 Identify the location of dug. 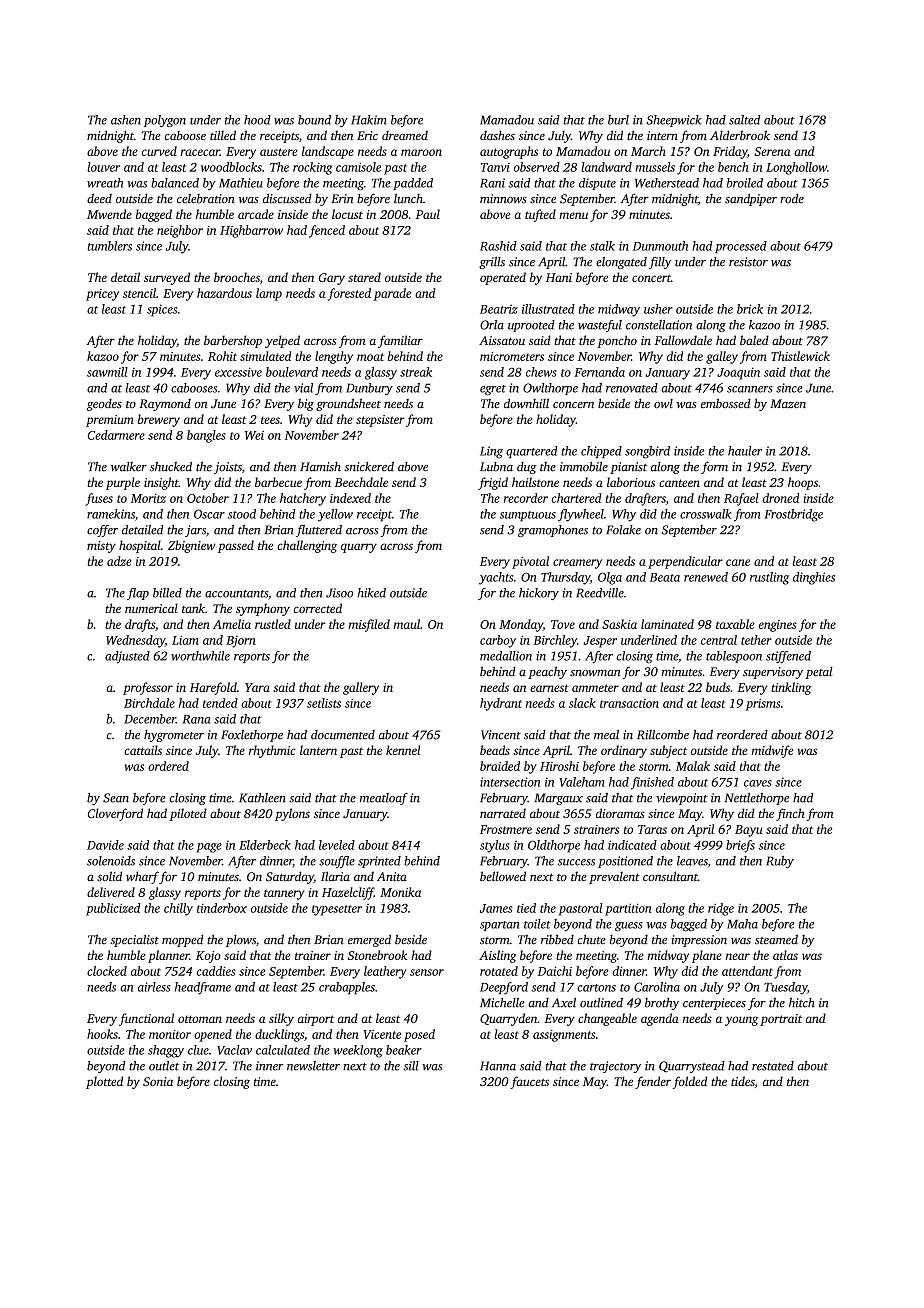
(527, 468).
